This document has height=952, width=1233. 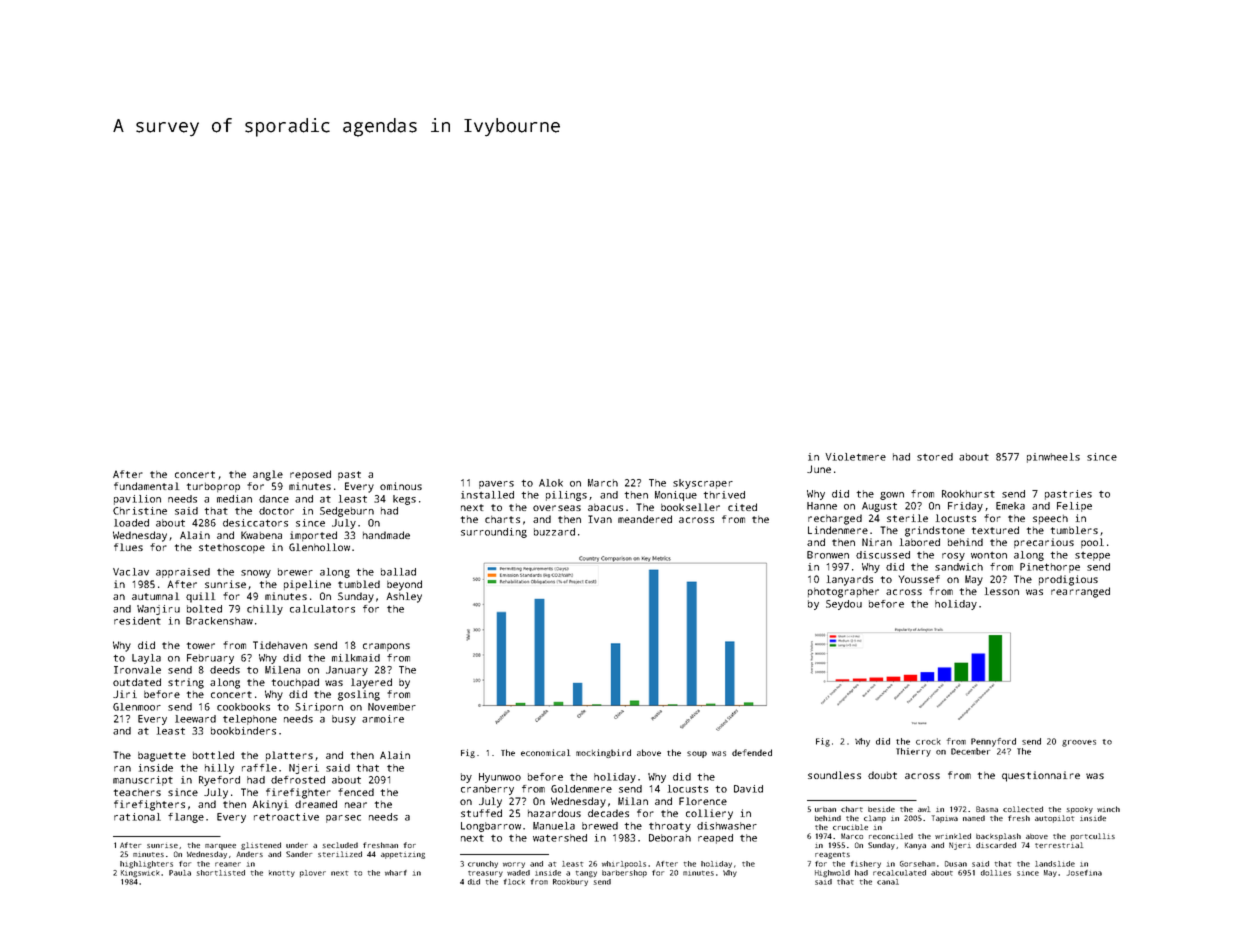 I want to click on stored, so click(x=935, y=457).
